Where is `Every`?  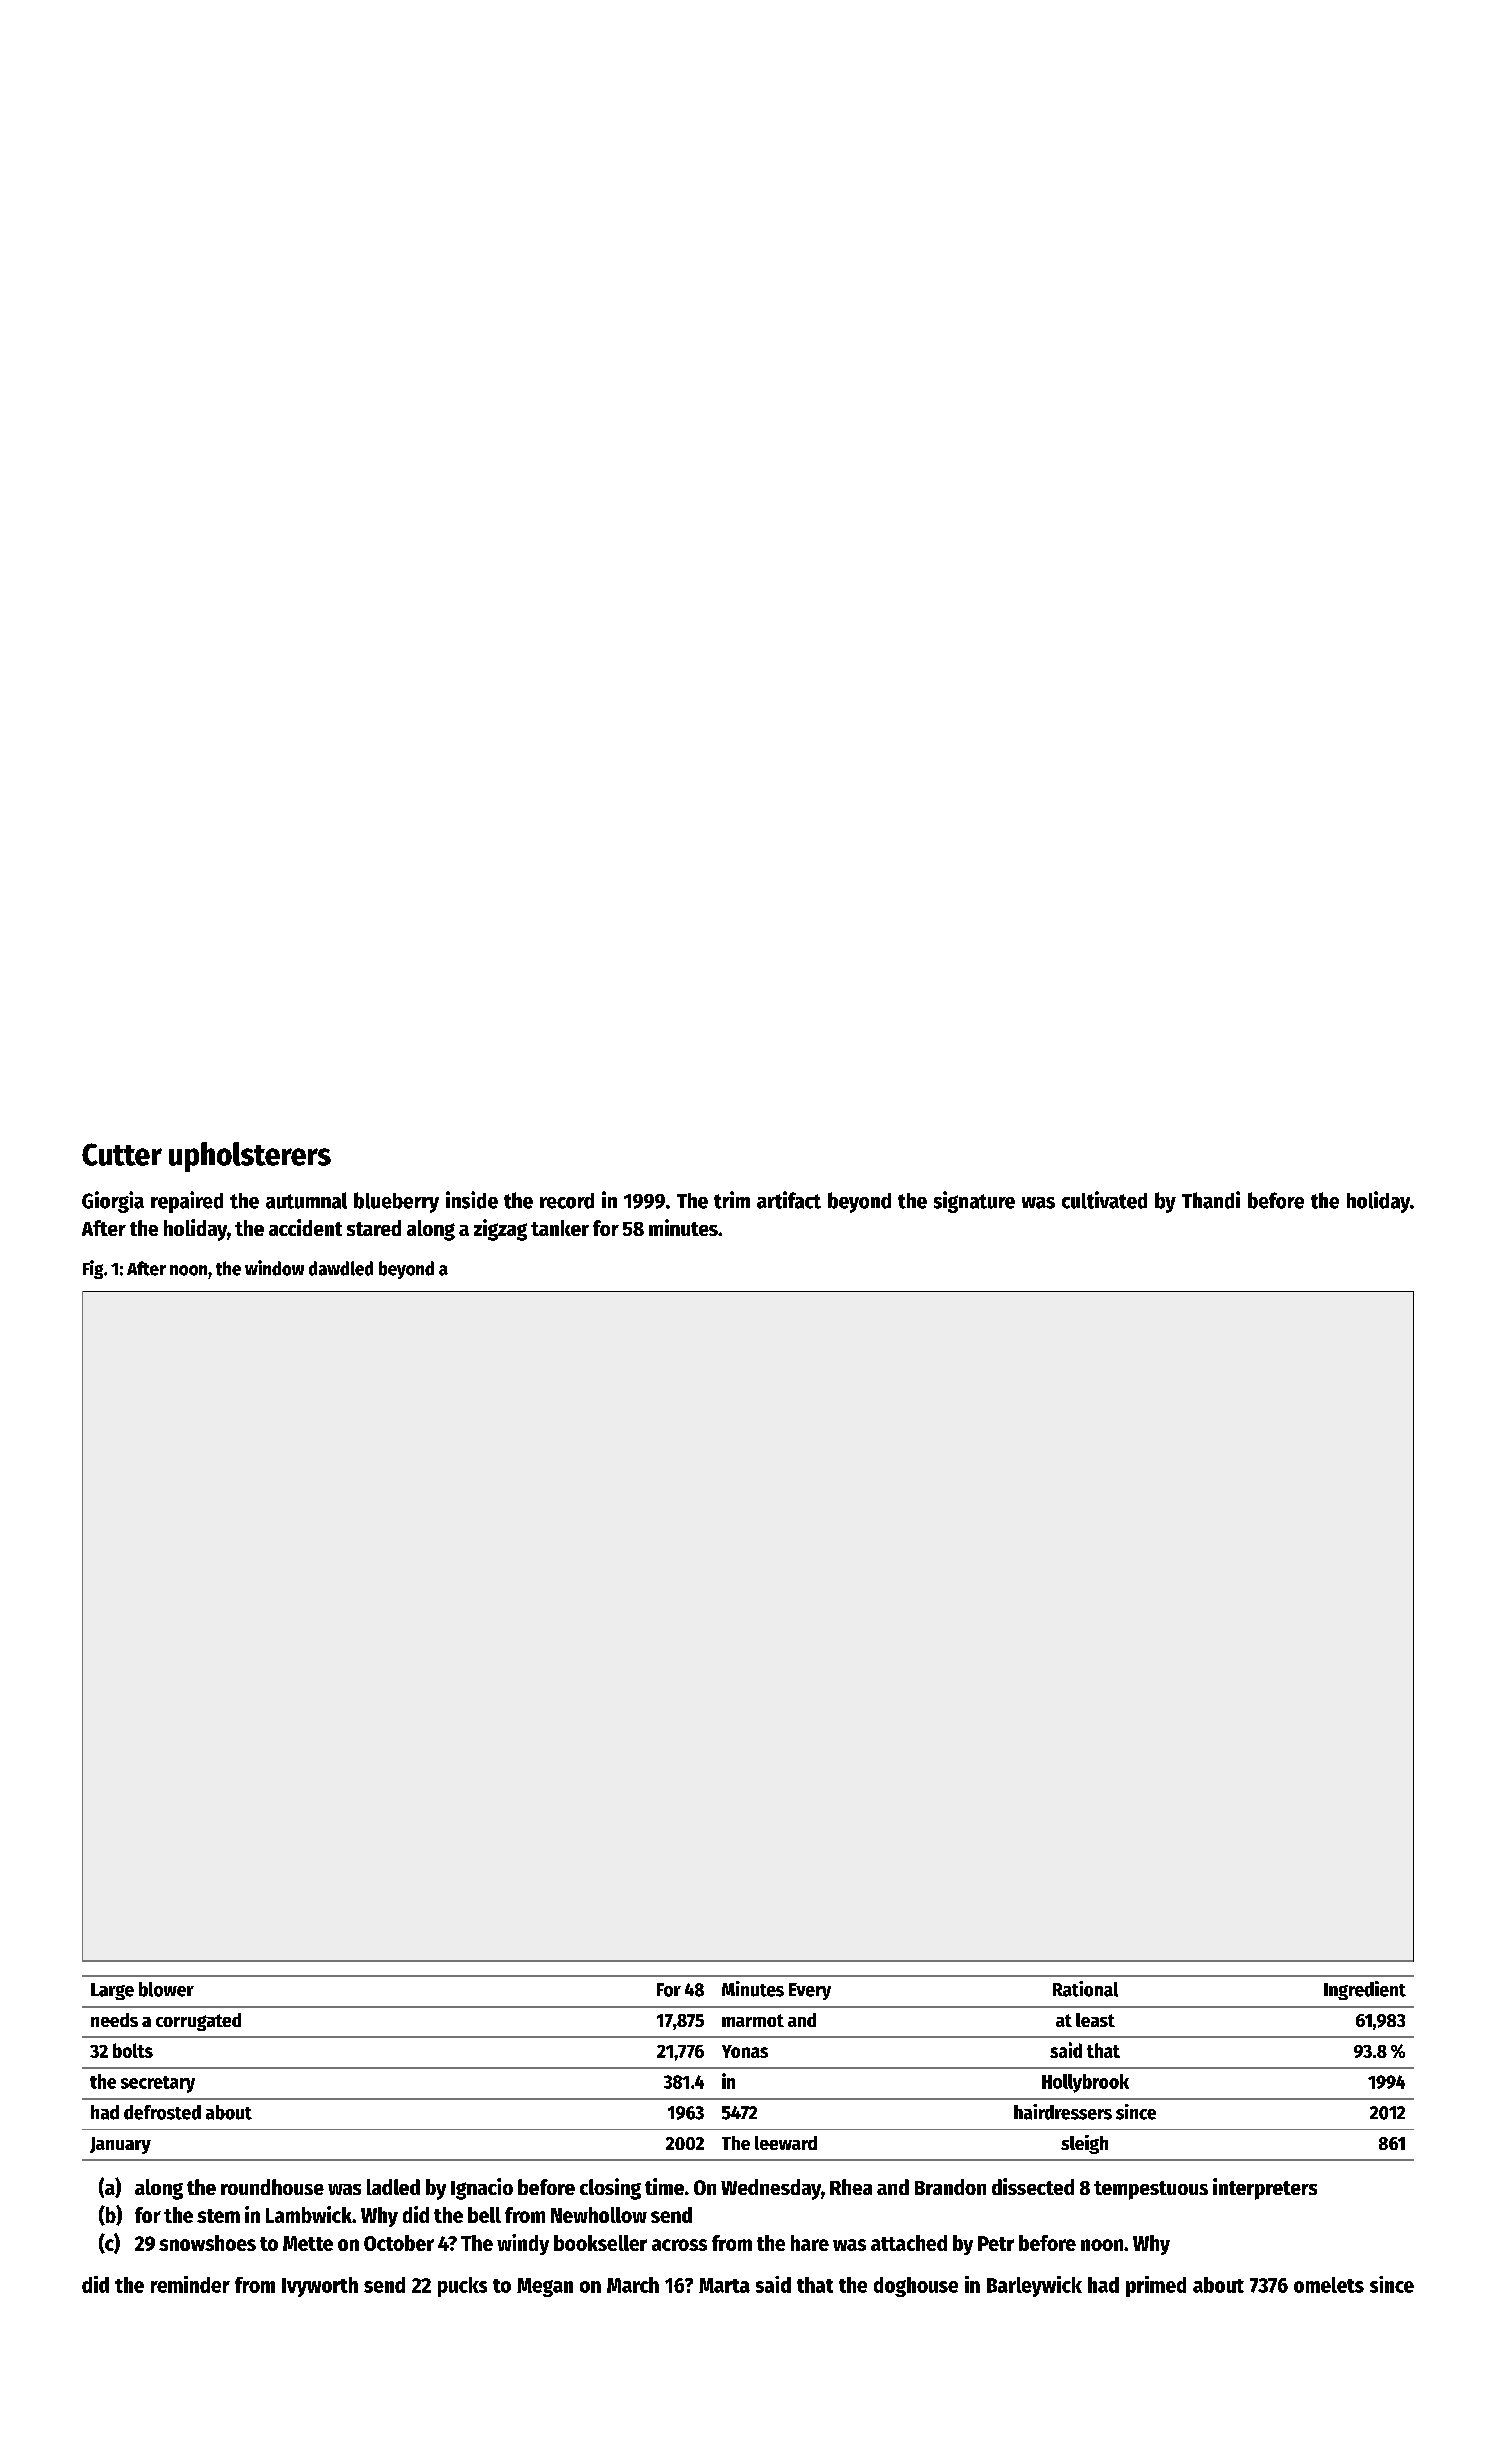 Every is located at coordinates (810, 1991).
